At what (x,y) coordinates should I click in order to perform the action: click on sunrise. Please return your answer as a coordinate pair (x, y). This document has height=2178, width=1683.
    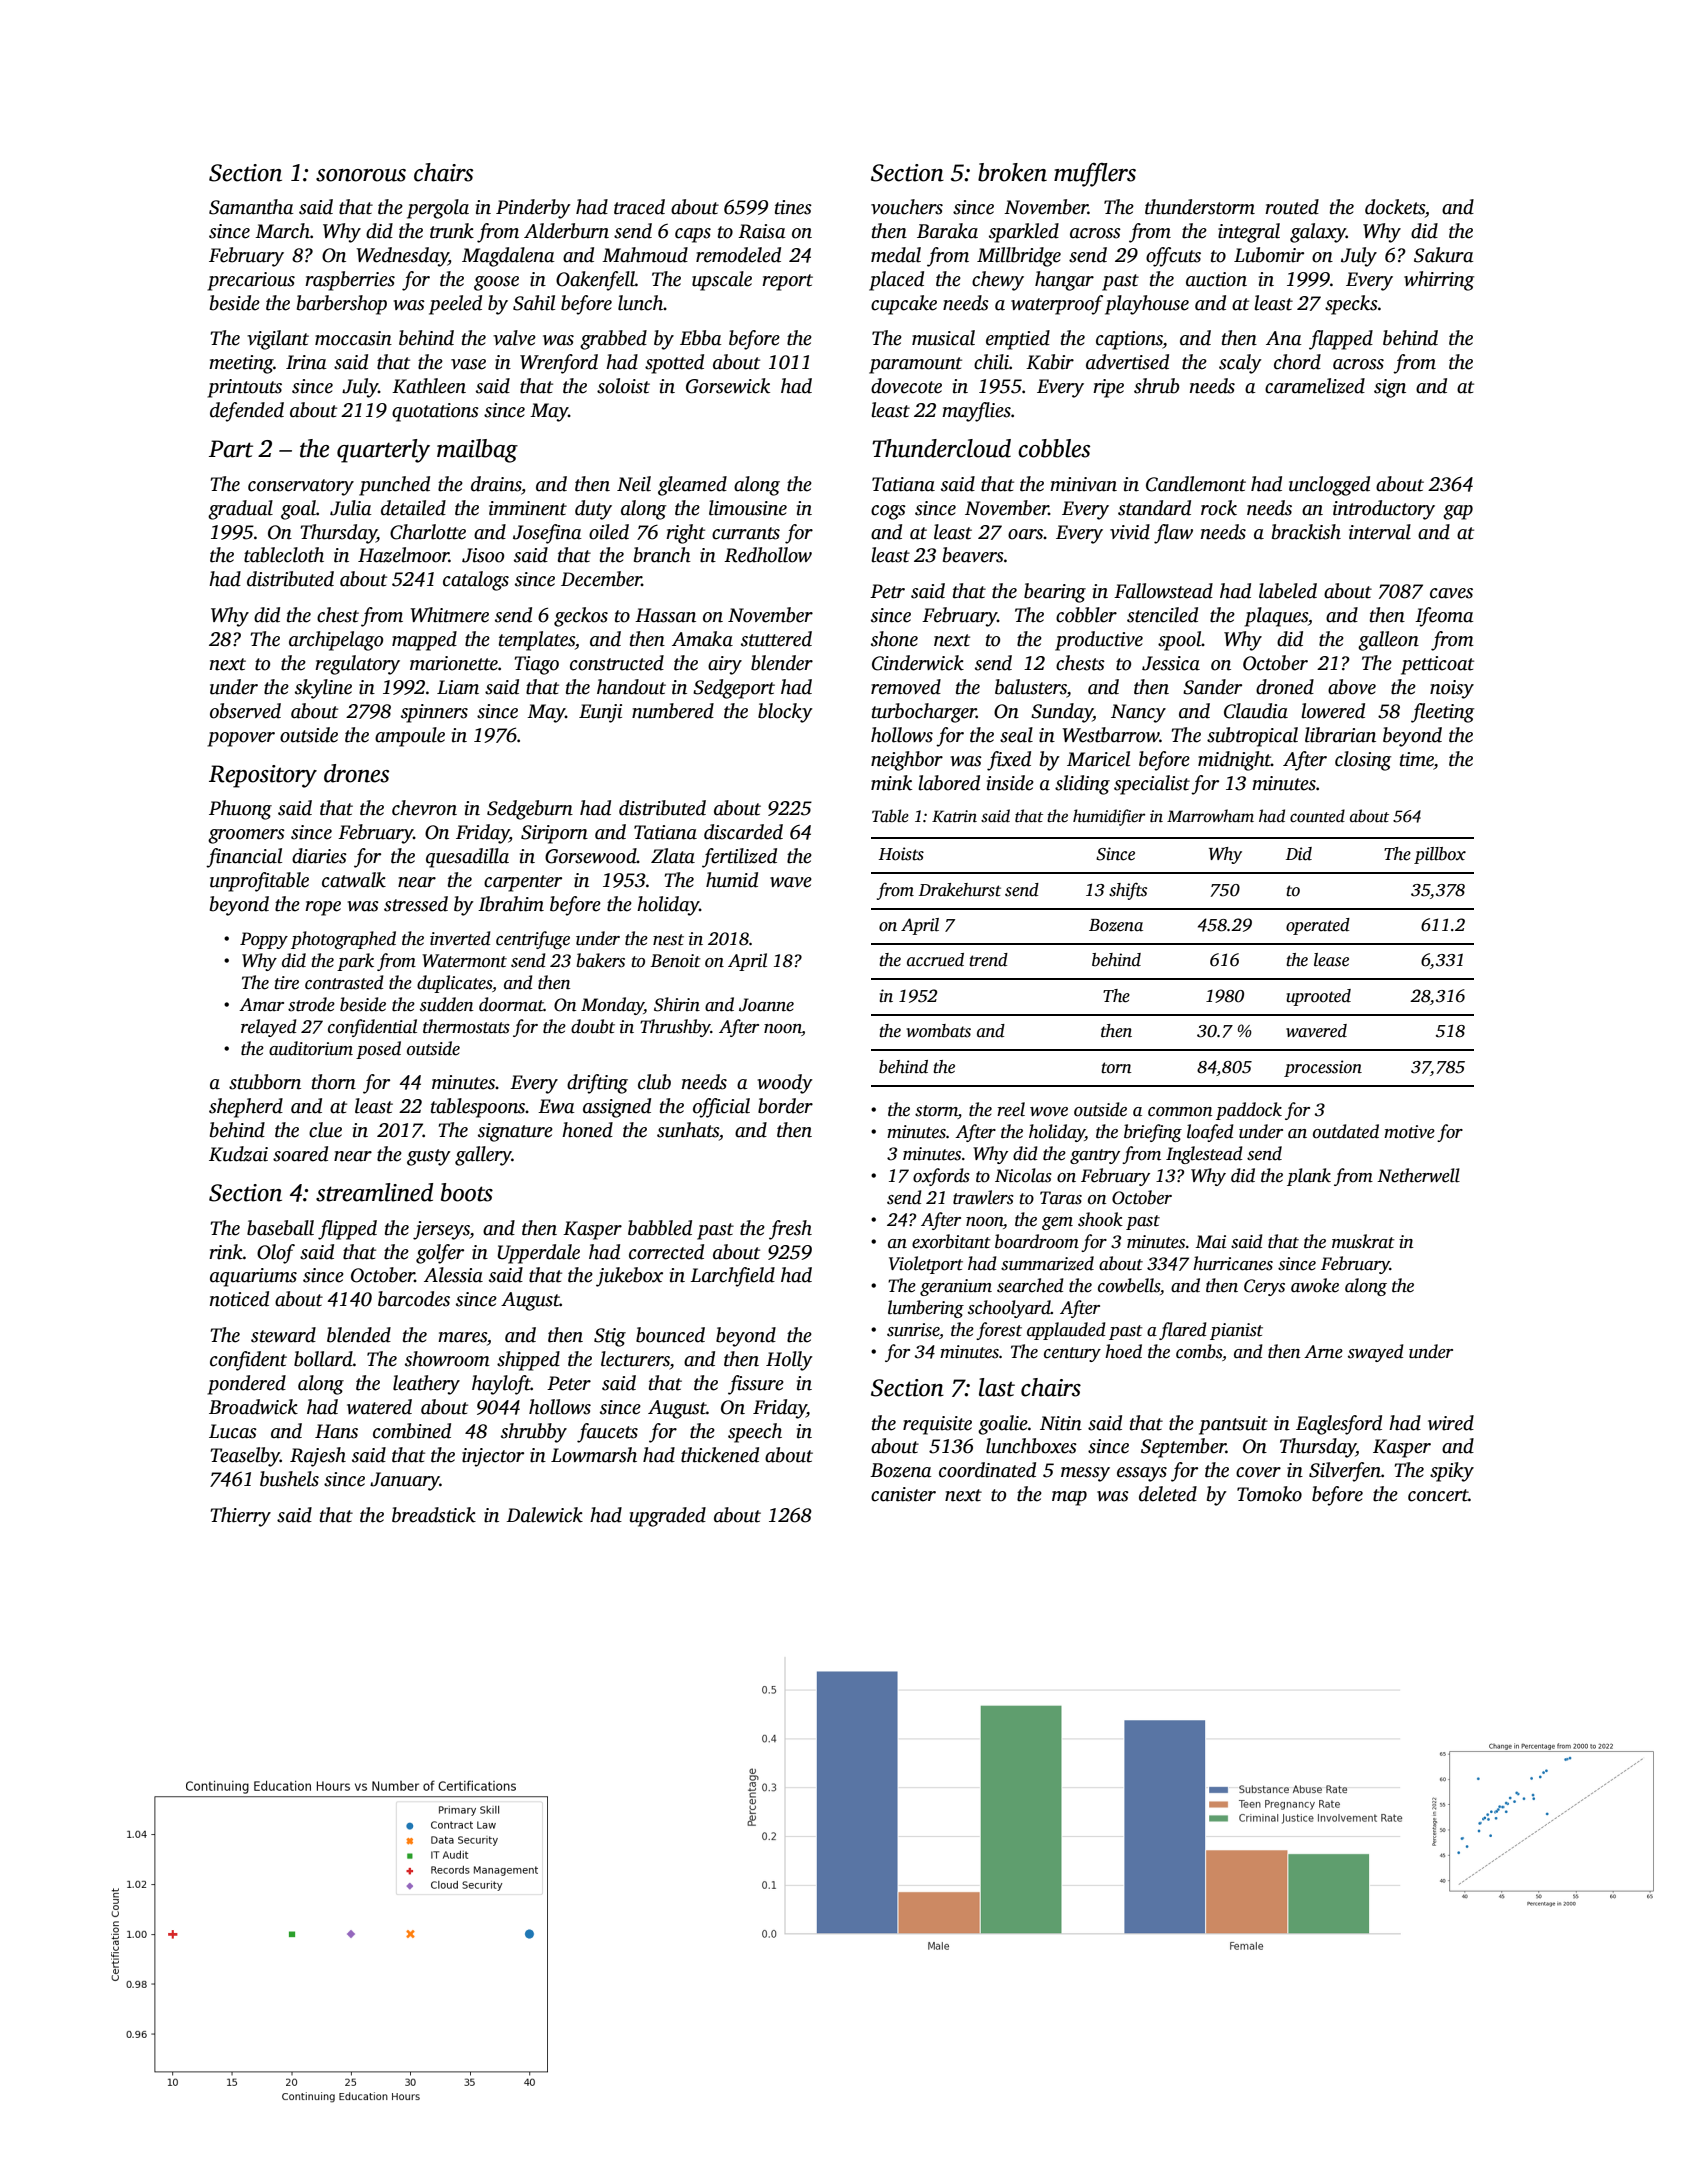
    Looking at the image, I should click on (913, 1330).
